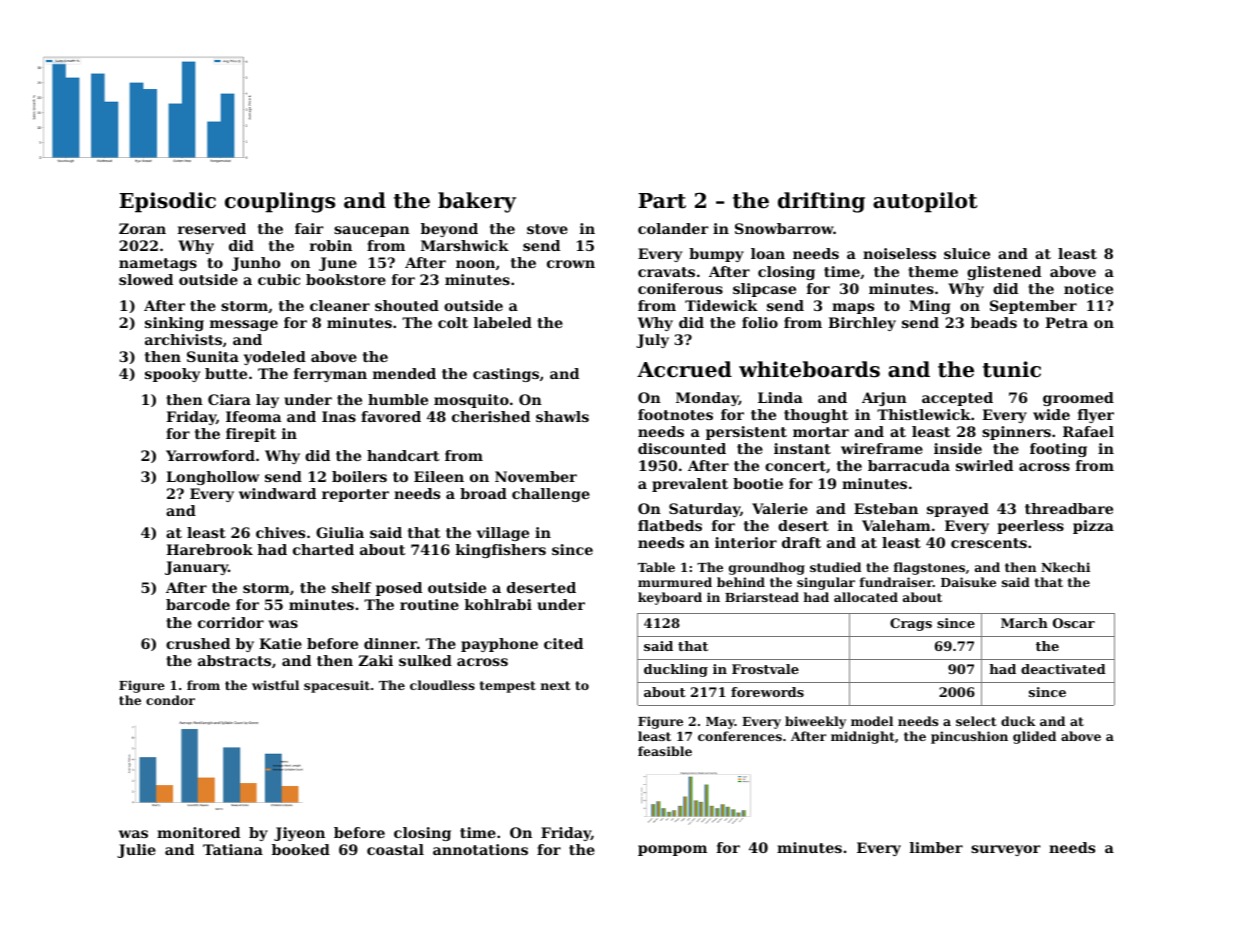 This page has height=952, width=1233. What do you see at coordinates (301, 849) in the page?
I see `booked` at bounding box center [301, 849].
